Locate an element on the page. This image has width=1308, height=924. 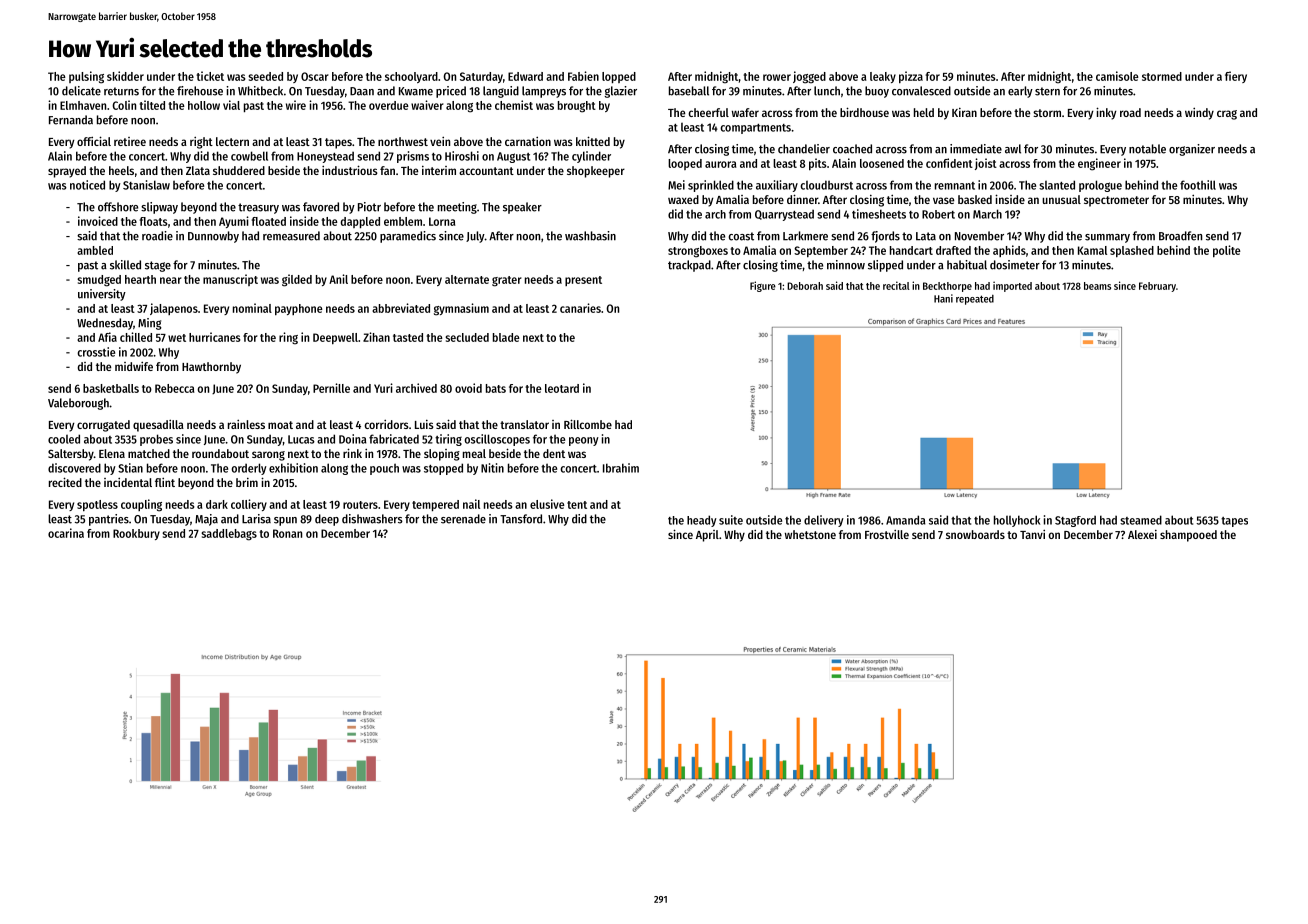
rower is located at coordinates (777, 77).
